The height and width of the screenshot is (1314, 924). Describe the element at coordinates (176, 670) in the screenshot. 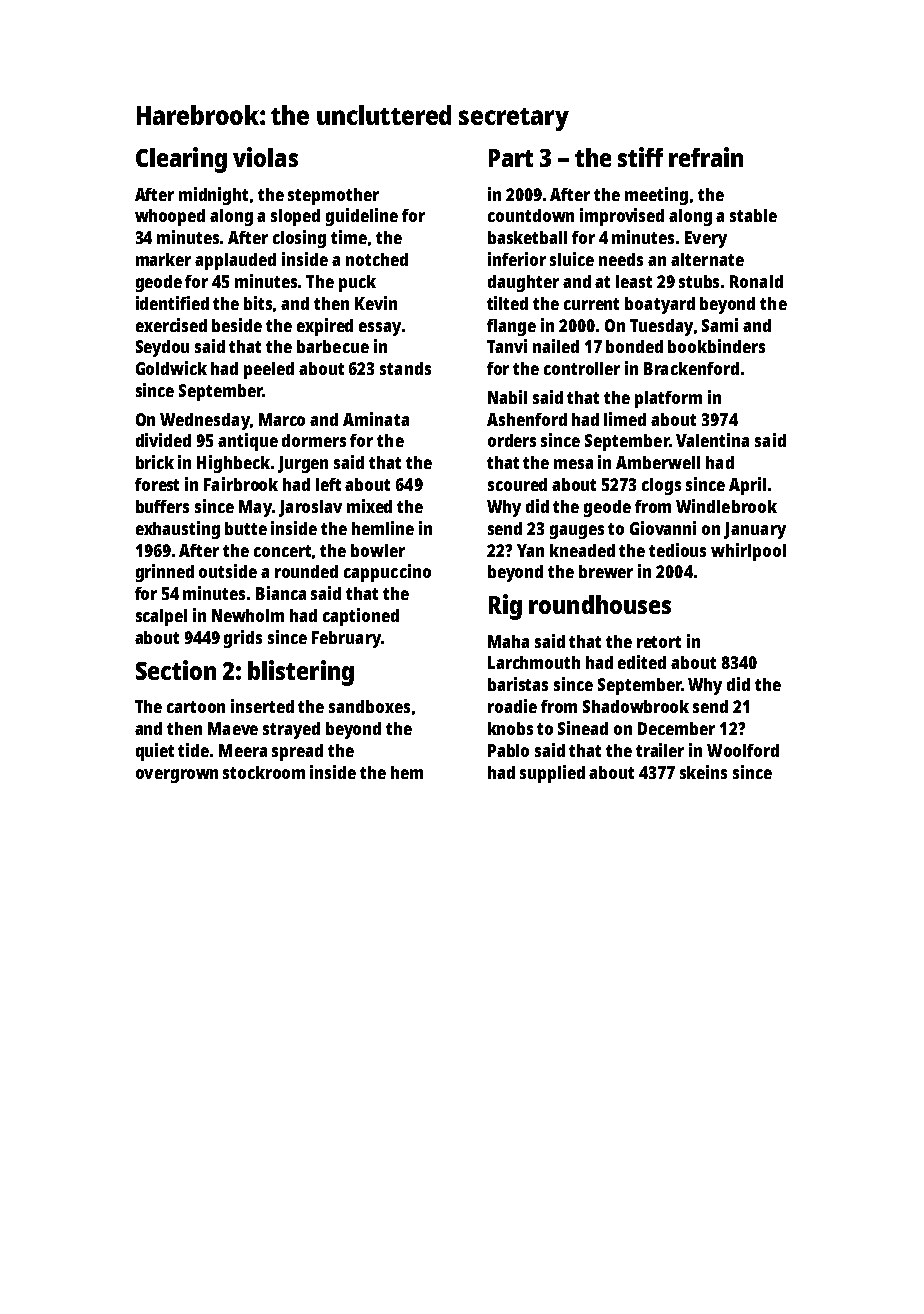

I see `Section` at that location.
